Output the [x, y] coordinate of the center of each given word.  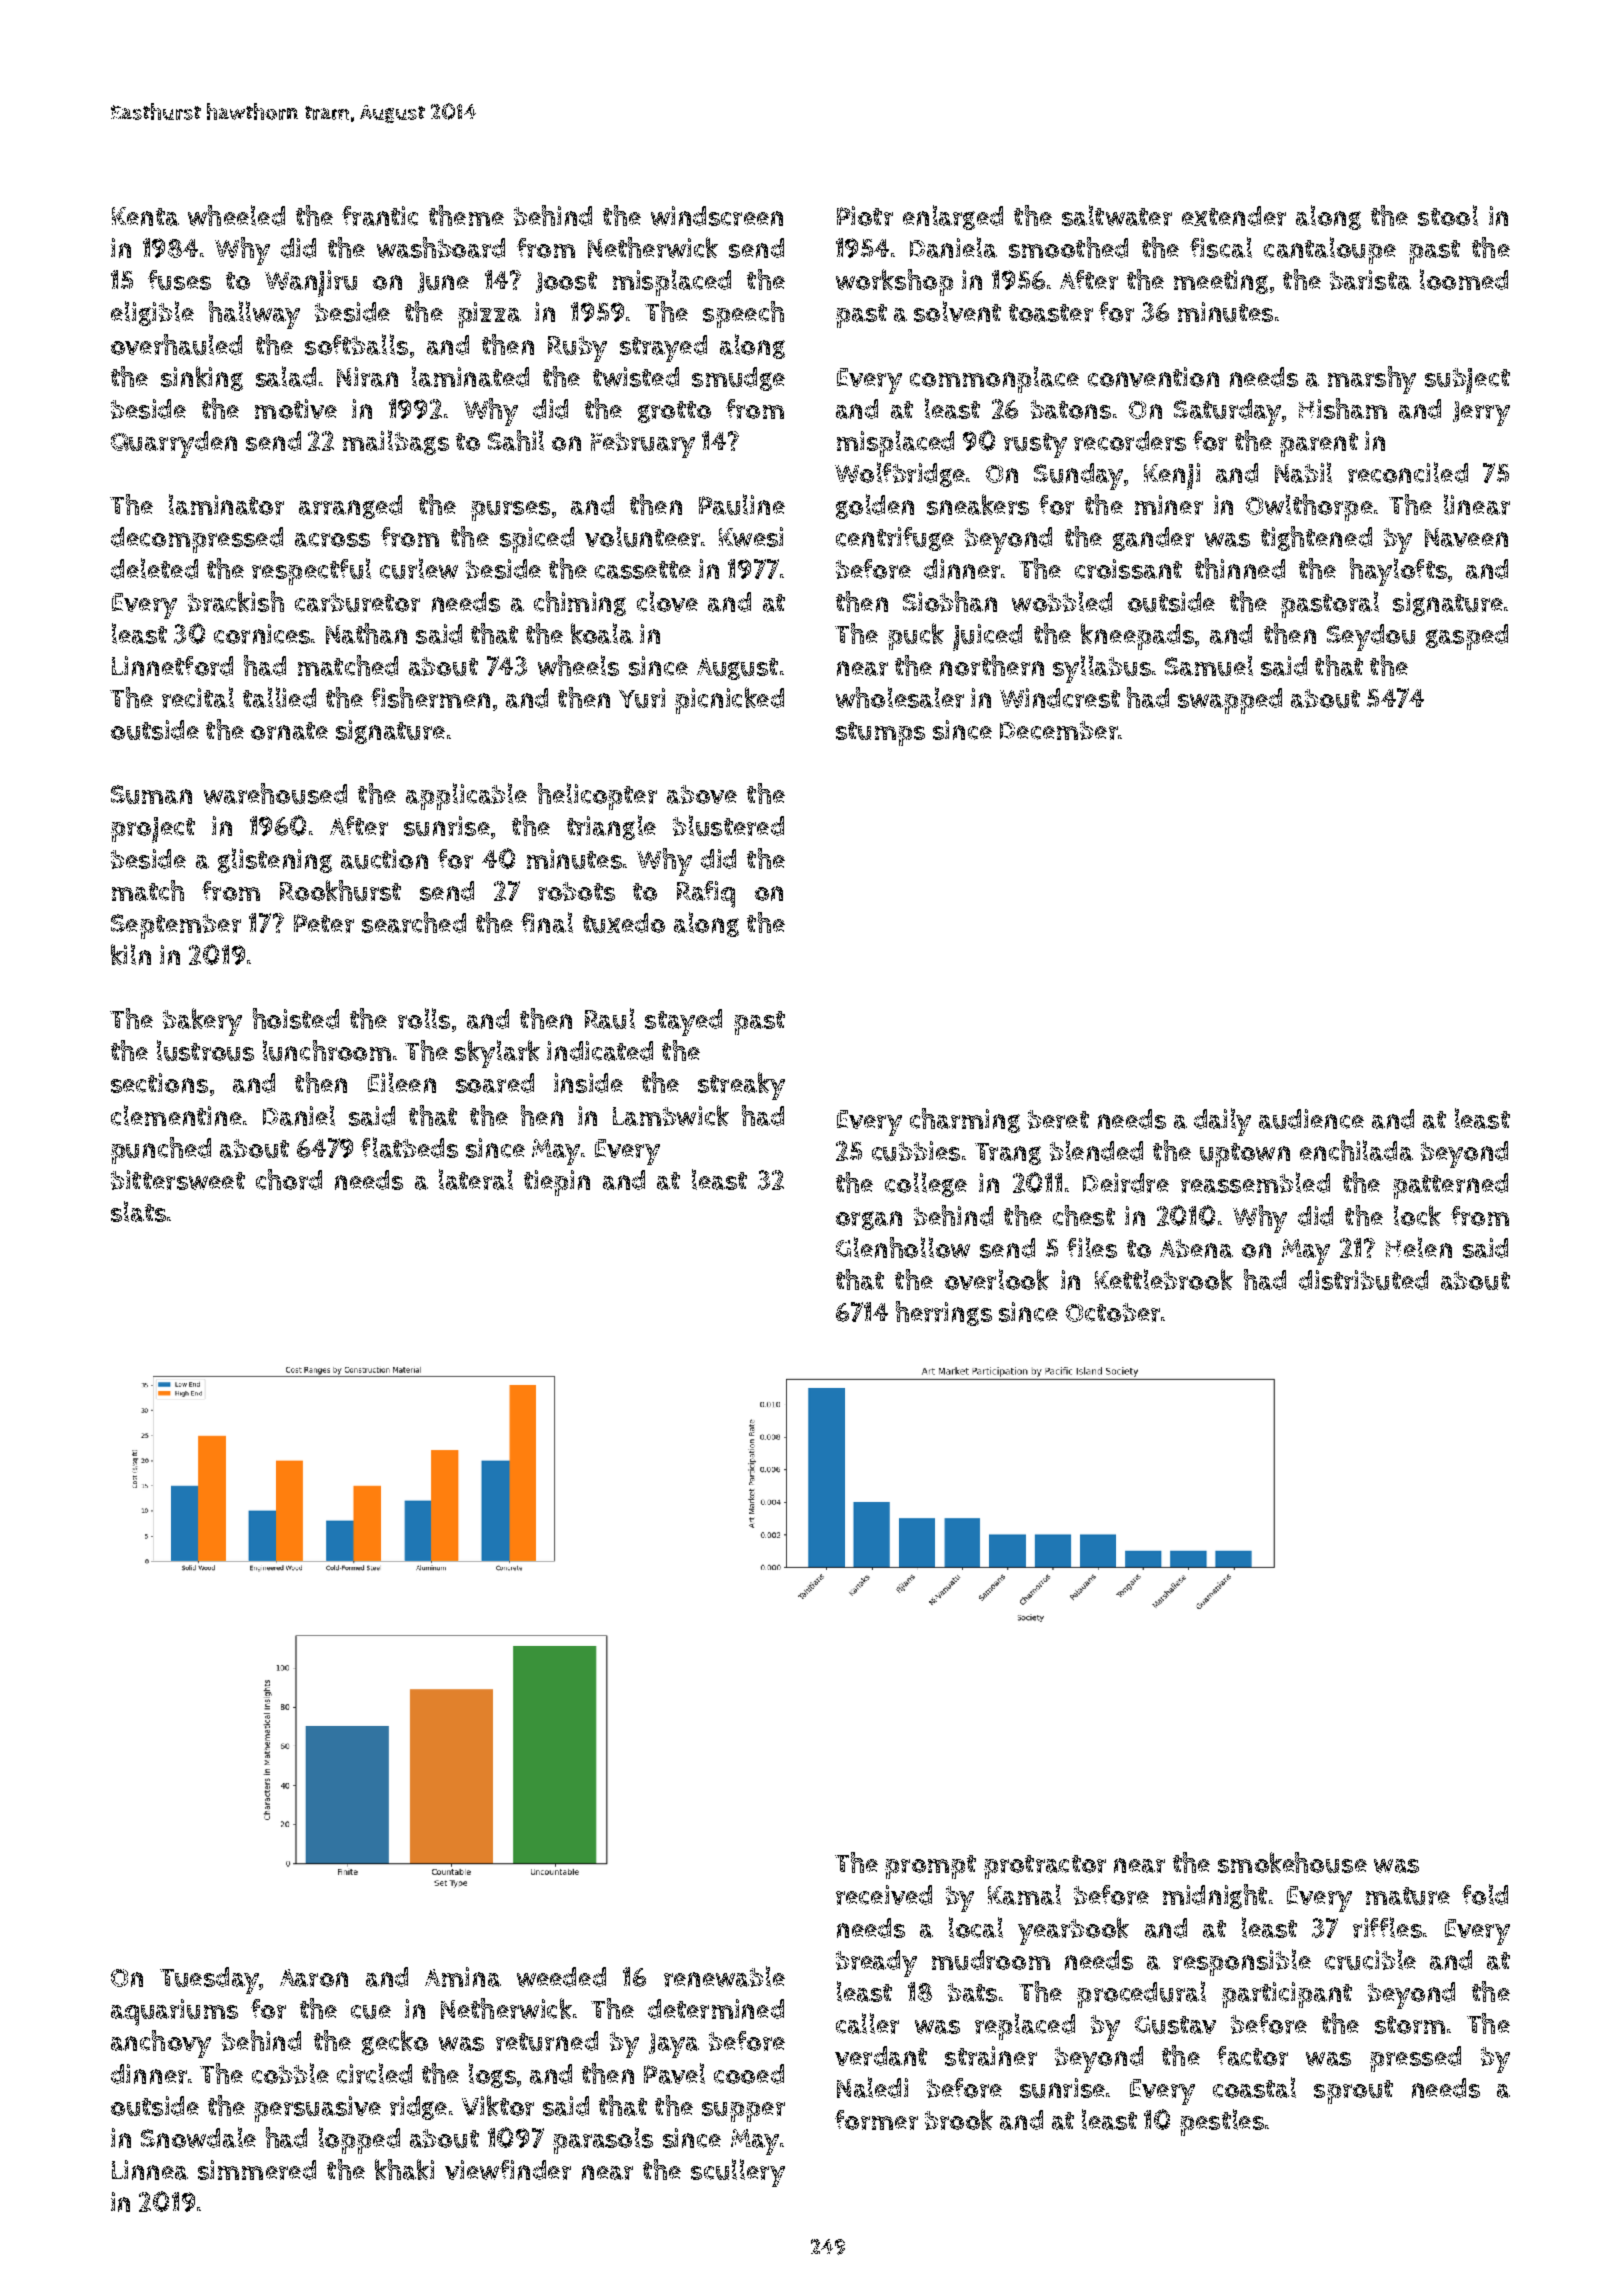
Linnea [150, 2170]
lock [1417, 1215]
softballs [356, 344]
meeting [1221, 282]
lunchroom [327, 1050]
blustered [728, 825]
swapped [1230, 701]
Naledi [872, 2087]
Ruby [577, 349]
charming [965, 1120]
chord [289, 1179]
